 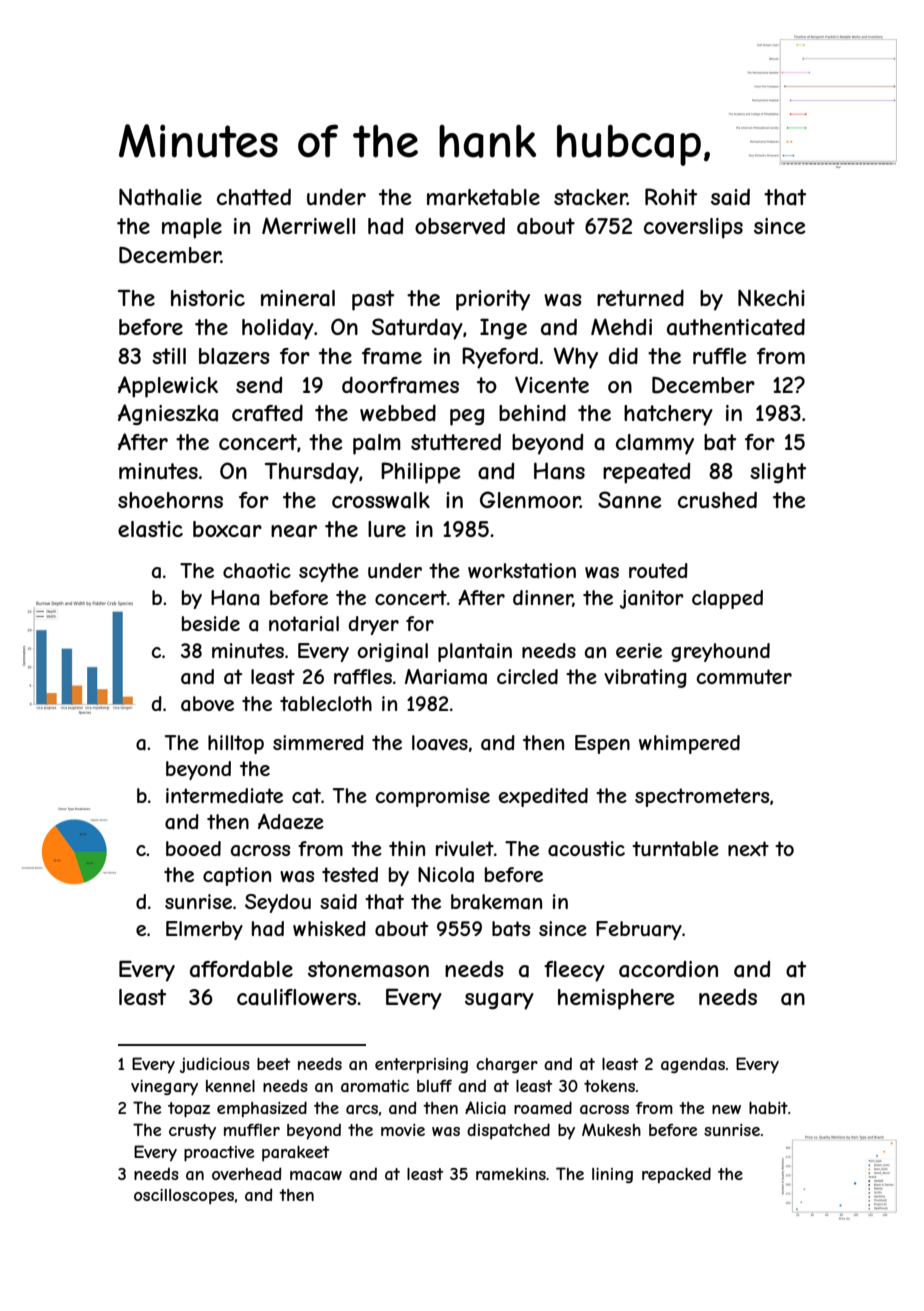 I want to click on habit, so click(x=768, y=1108).
